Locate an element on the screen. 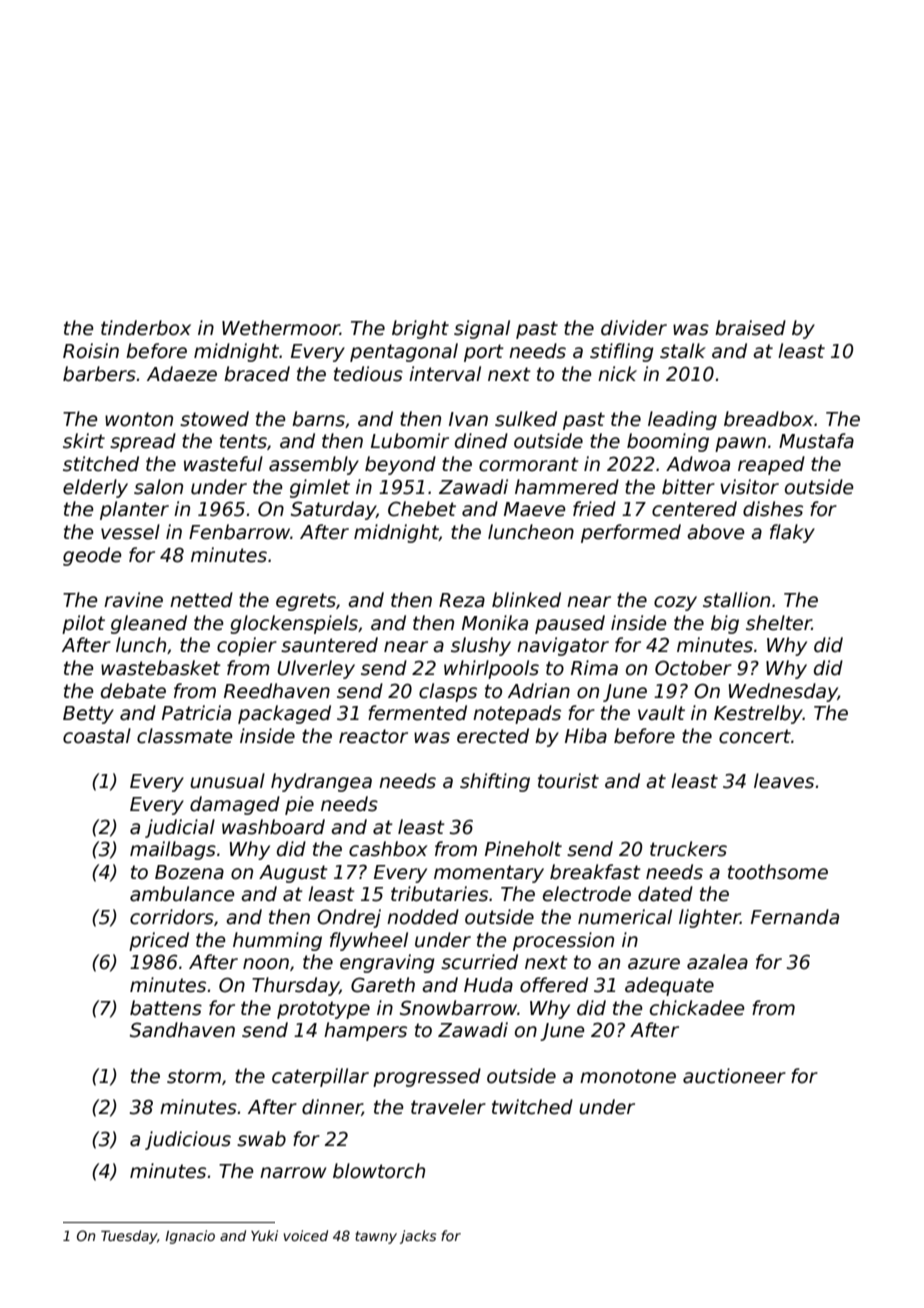 The image size is (924, 1308). jacks is located at coordinates (418, 1237).
